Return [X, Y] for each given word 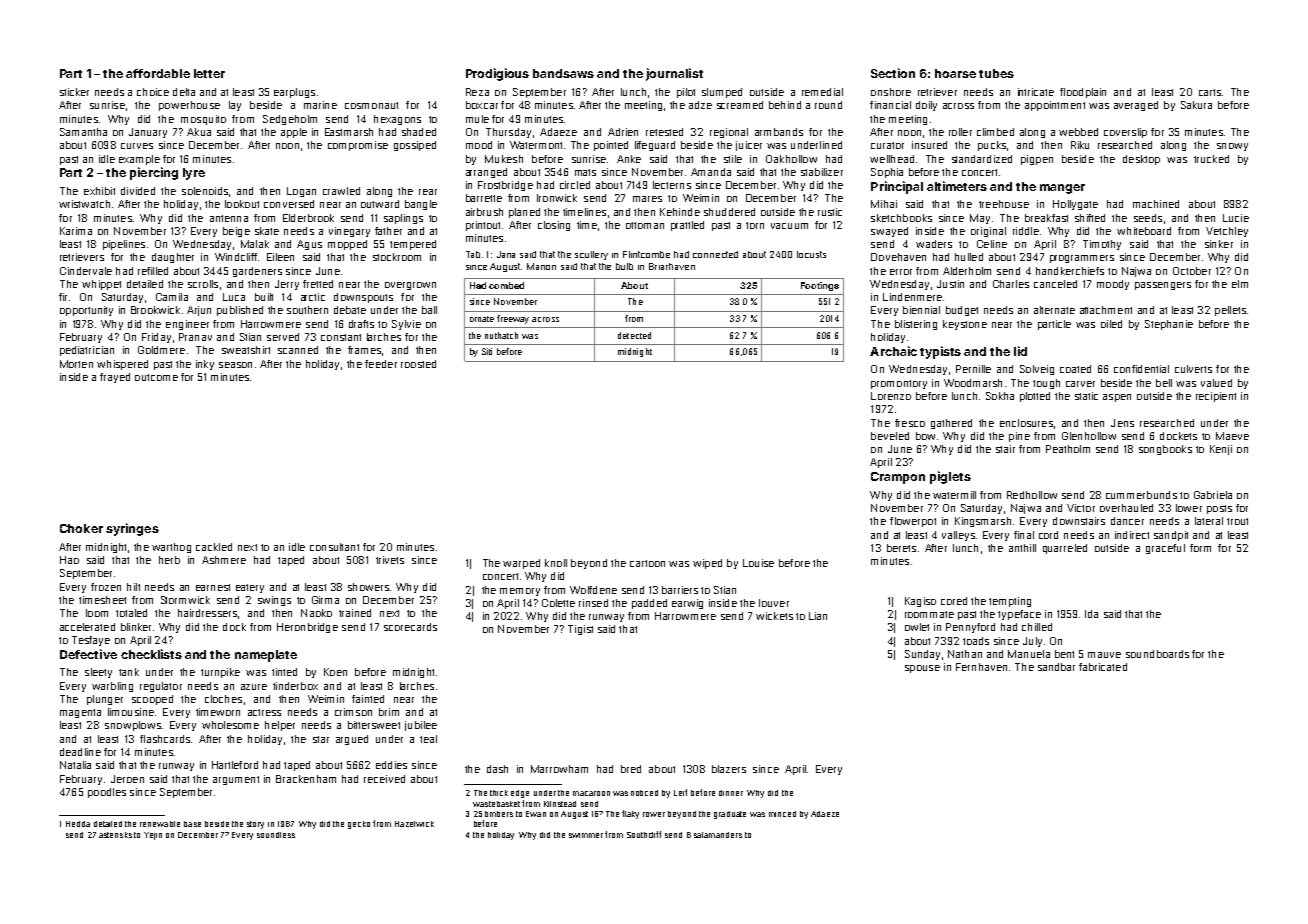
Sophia [887, 173]
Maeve [1232, 436]
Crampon [898, 478]
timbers [499, 814]
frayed [115, 378]
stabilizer [822, 172]
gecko [359, 825]
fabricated [1103, 667]
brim [389, 712]
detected [634, 335]
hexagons [397, 120]
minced [782, 814]
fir [63, 297]
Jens [1122, 423]
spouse [922, 669]
